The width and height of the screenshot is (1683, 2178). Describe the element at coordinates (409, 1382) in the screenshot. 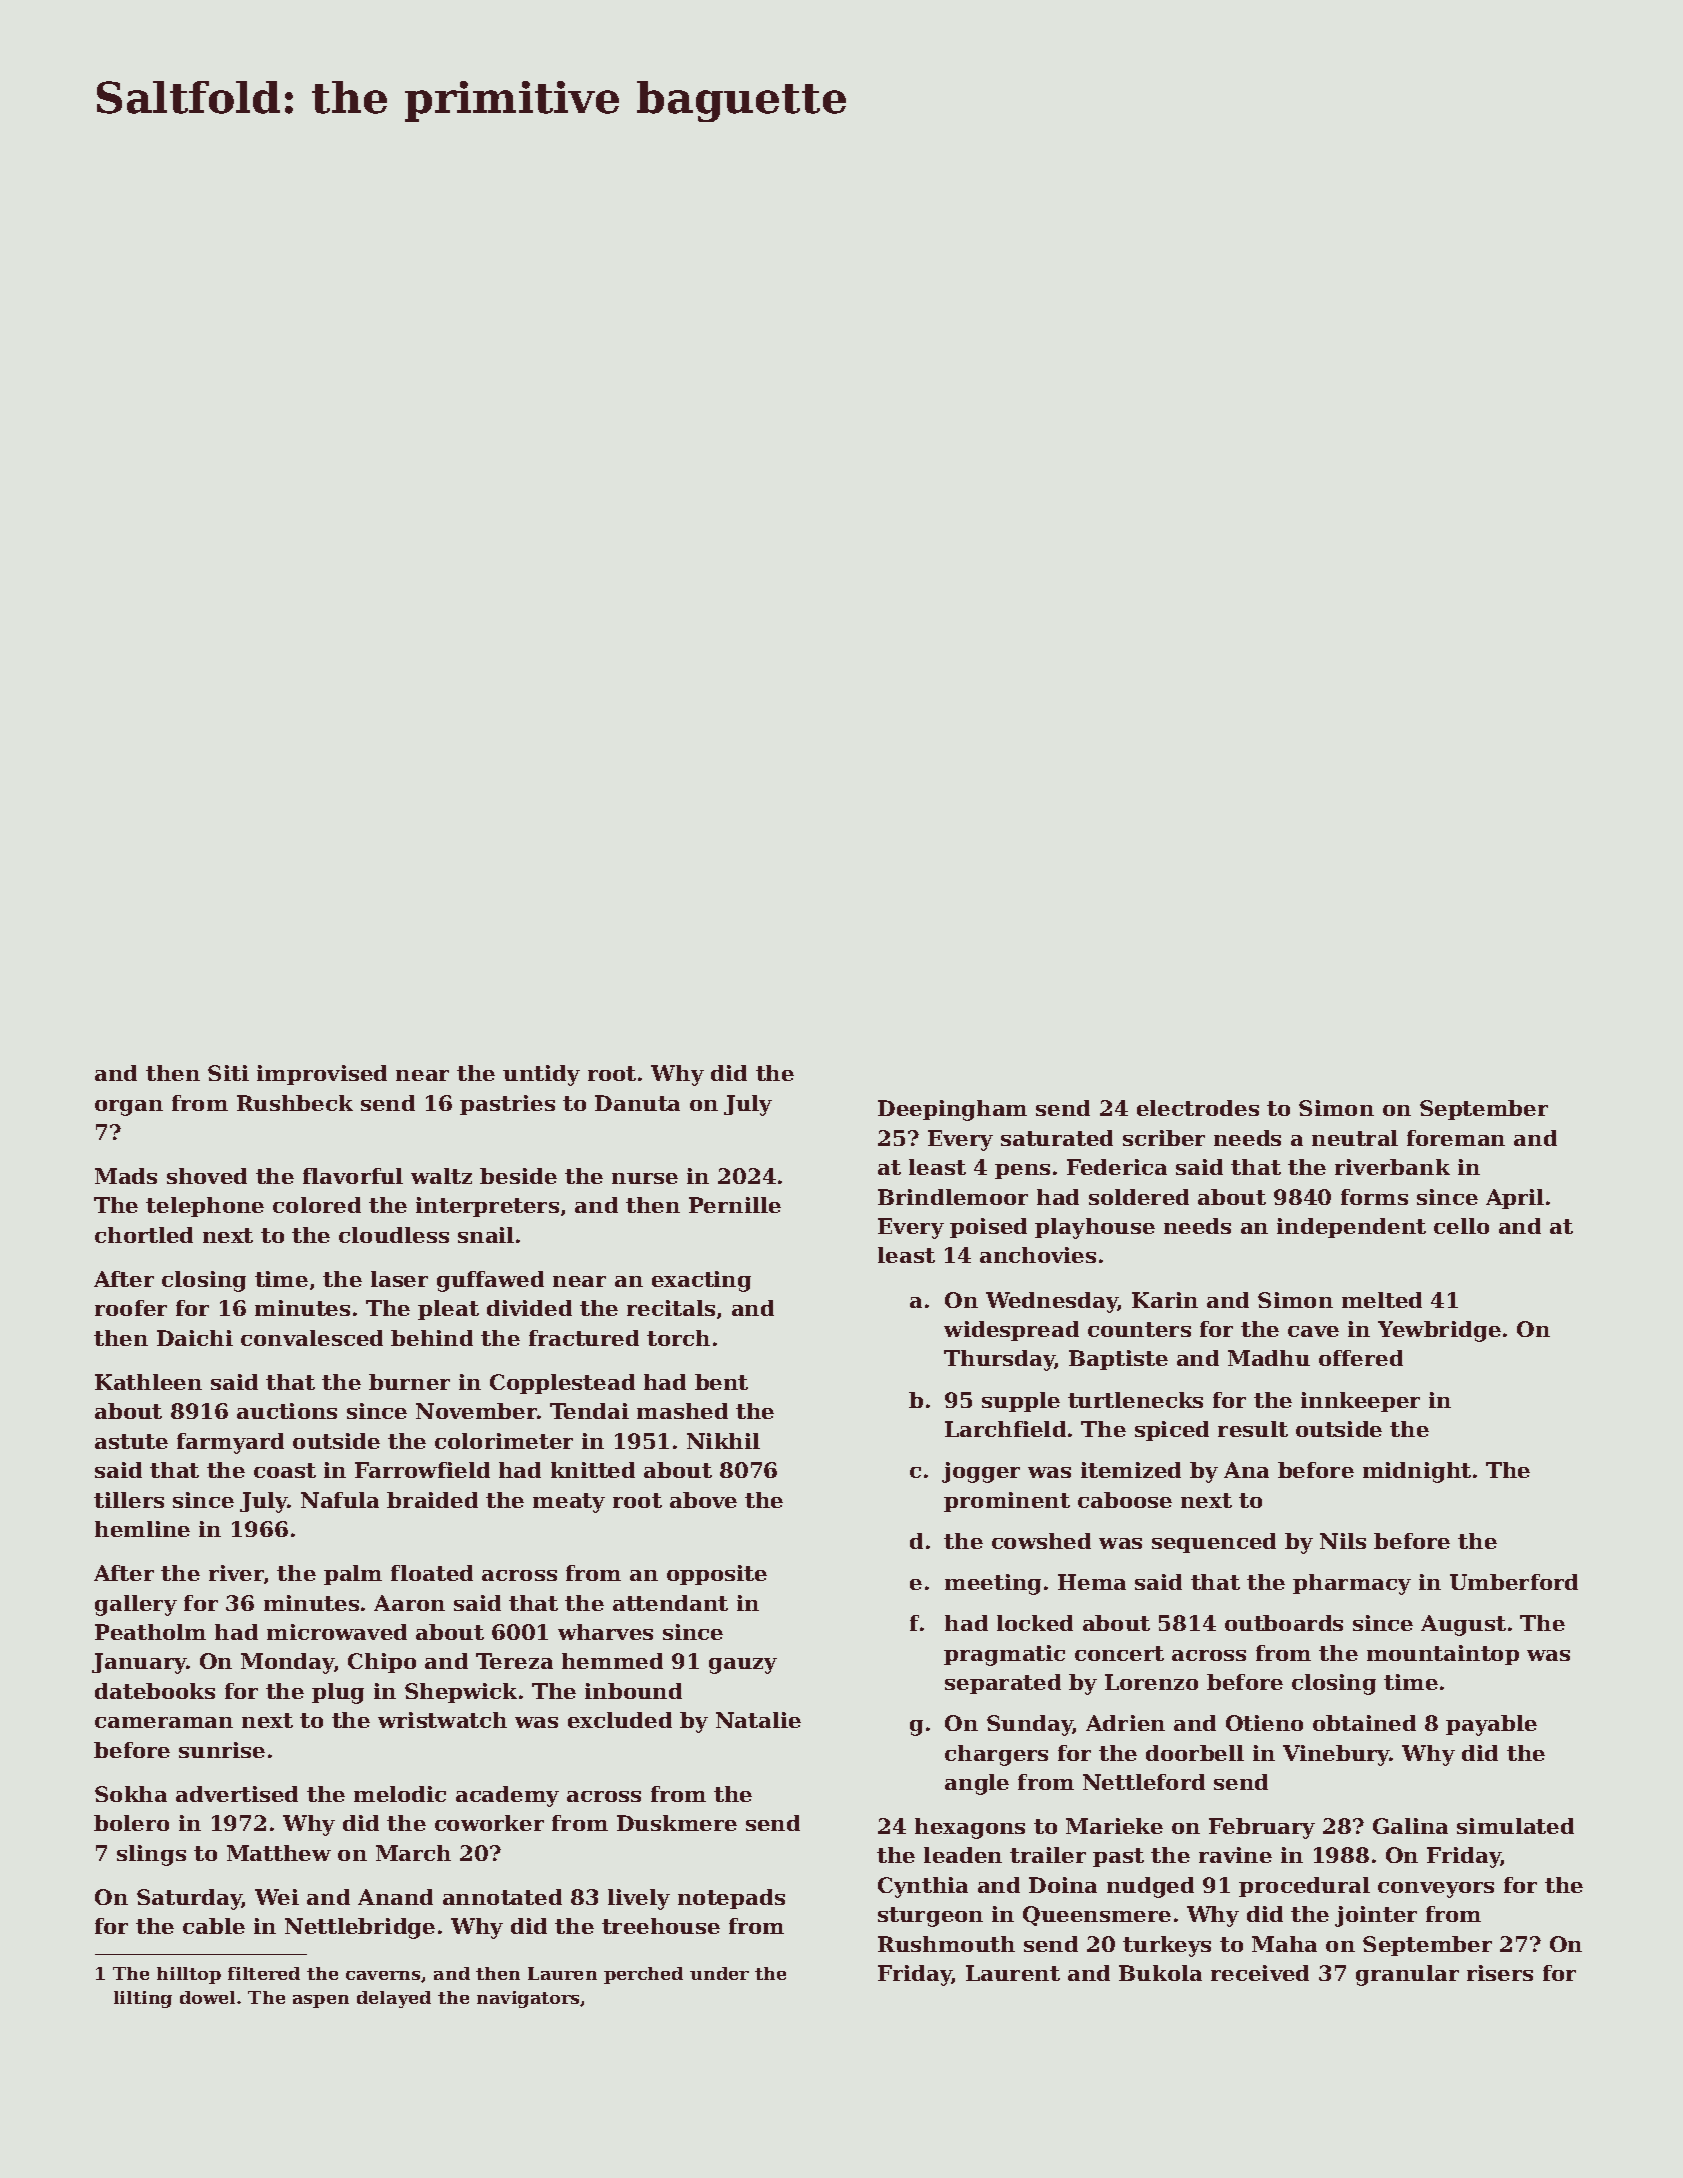

I see `burner` at that location.
